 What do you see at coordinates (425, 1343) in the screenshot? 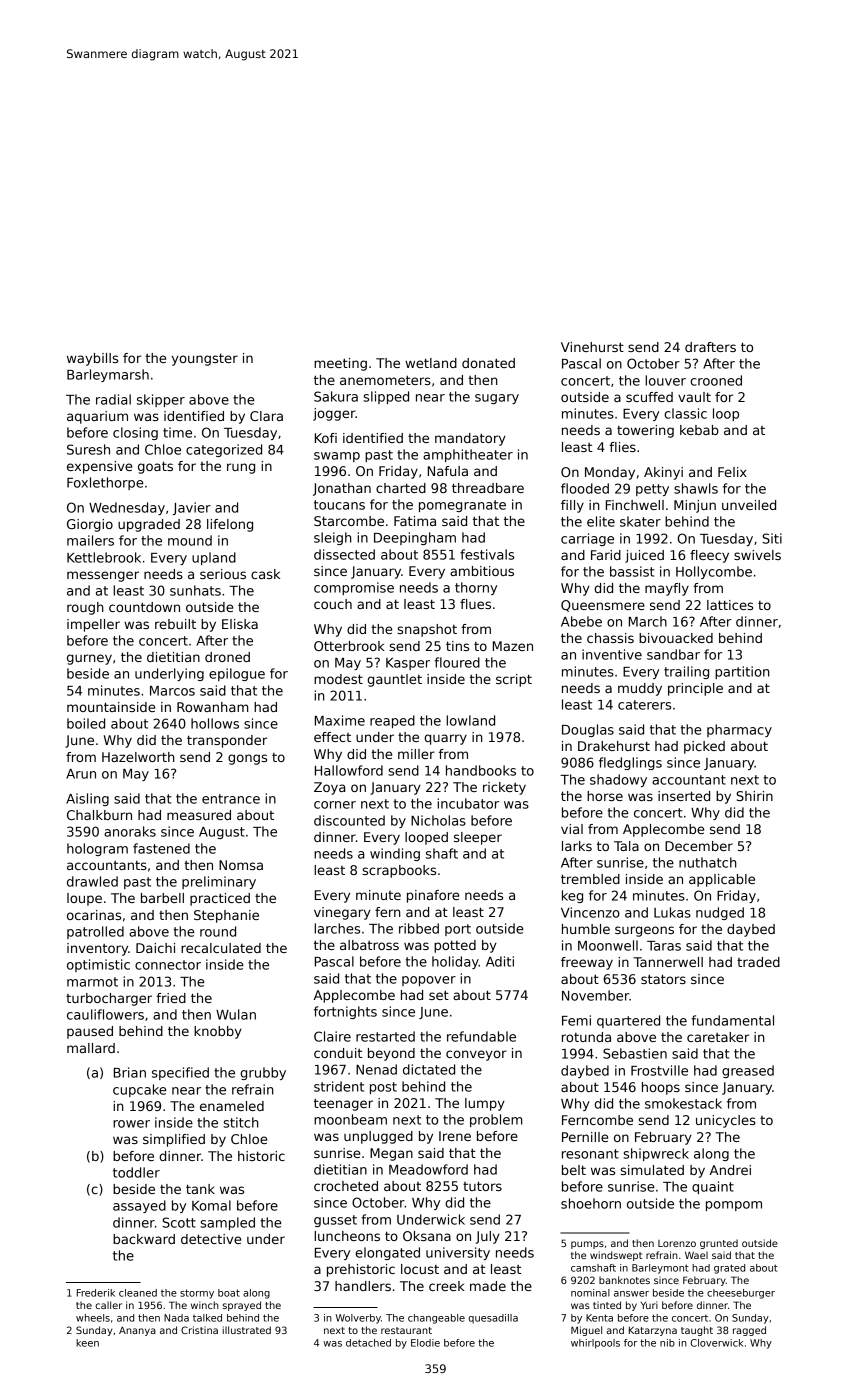
I see `Elodie` at bounding box center [425, 1343].
